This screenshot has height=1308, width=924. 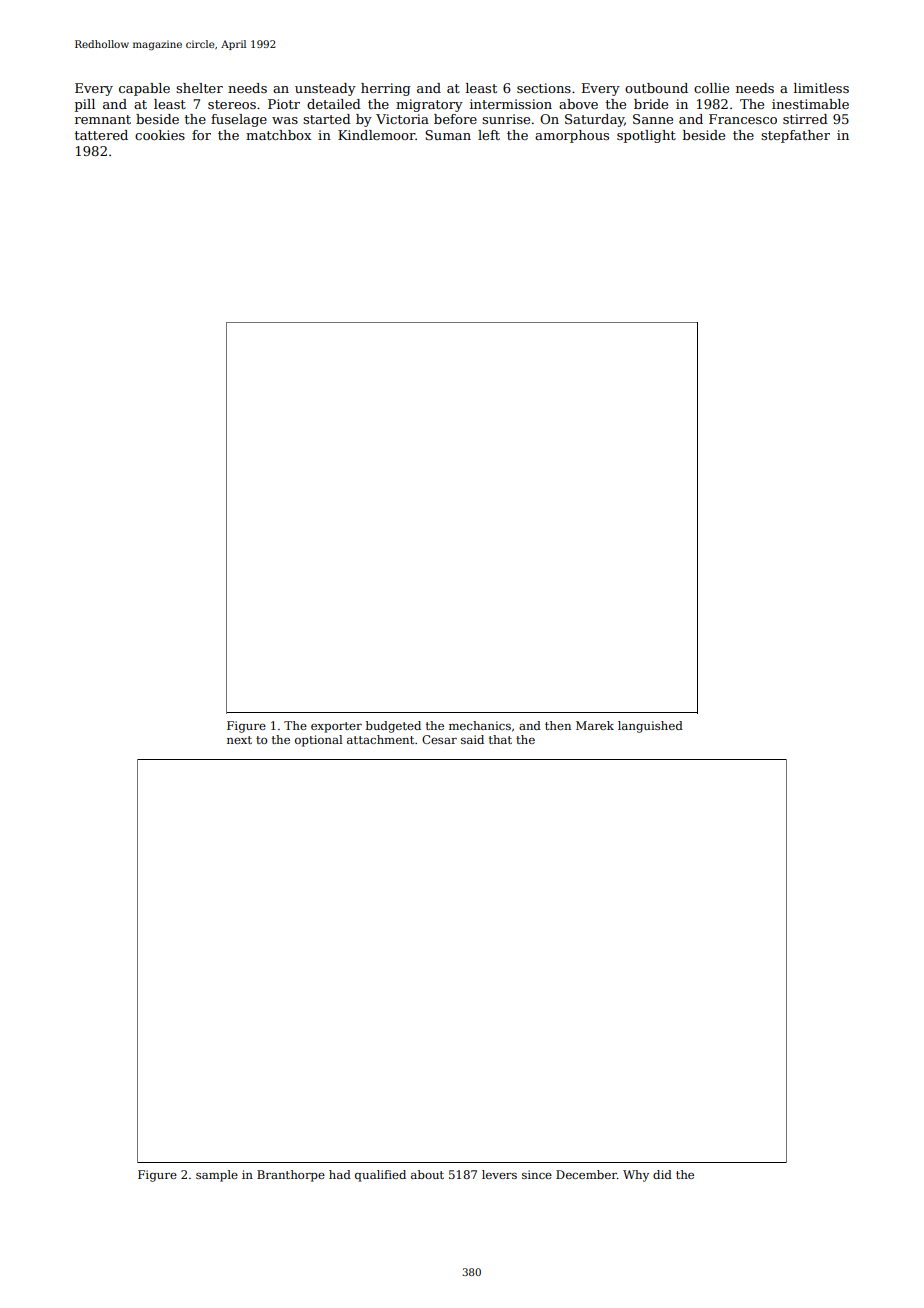 What do you see at coordinates (650, 727) in the screenshot?
I see `languished` at bounding box center [650, 727].
